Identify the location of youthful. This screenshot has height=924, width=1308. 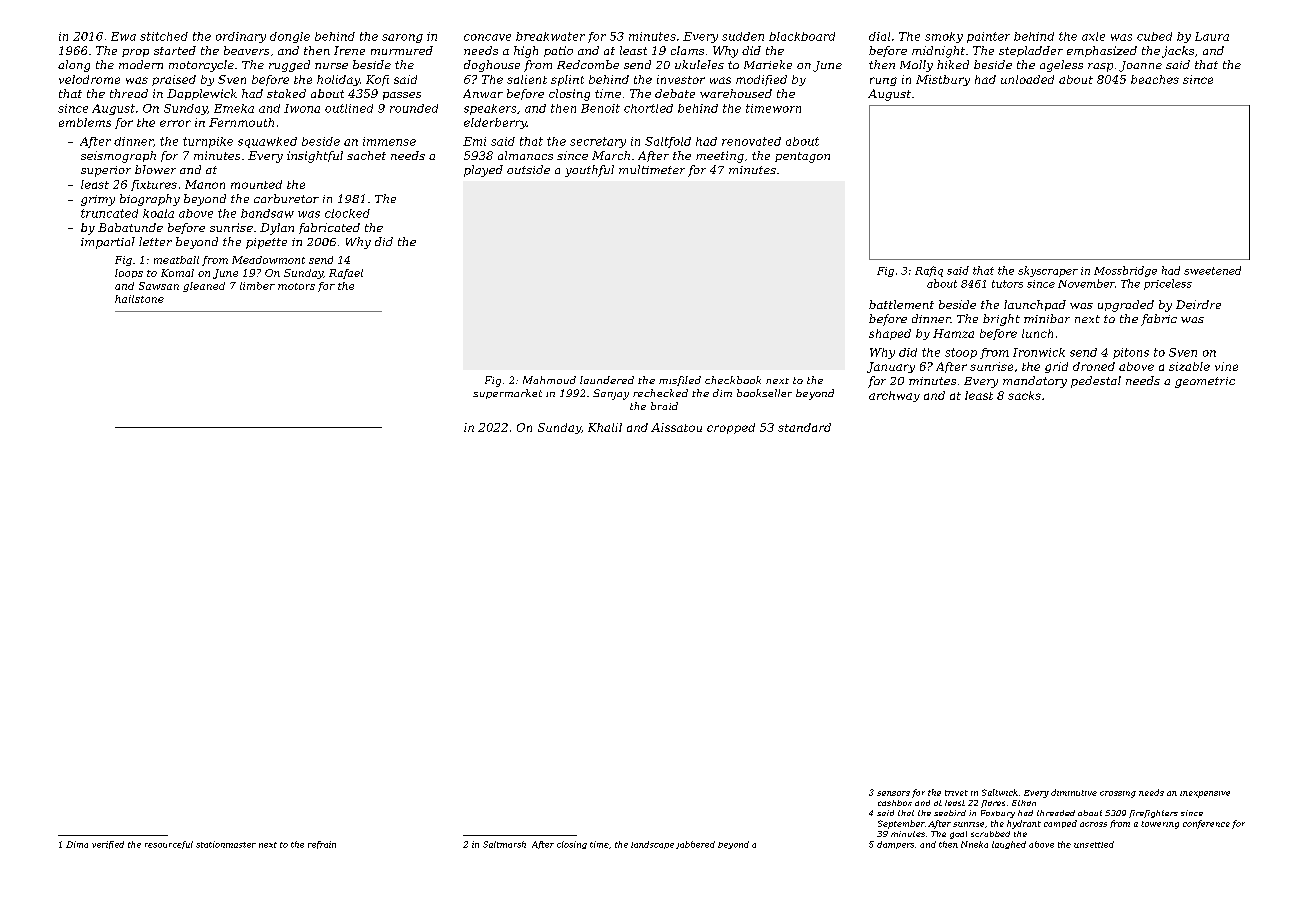
(589, 171).
